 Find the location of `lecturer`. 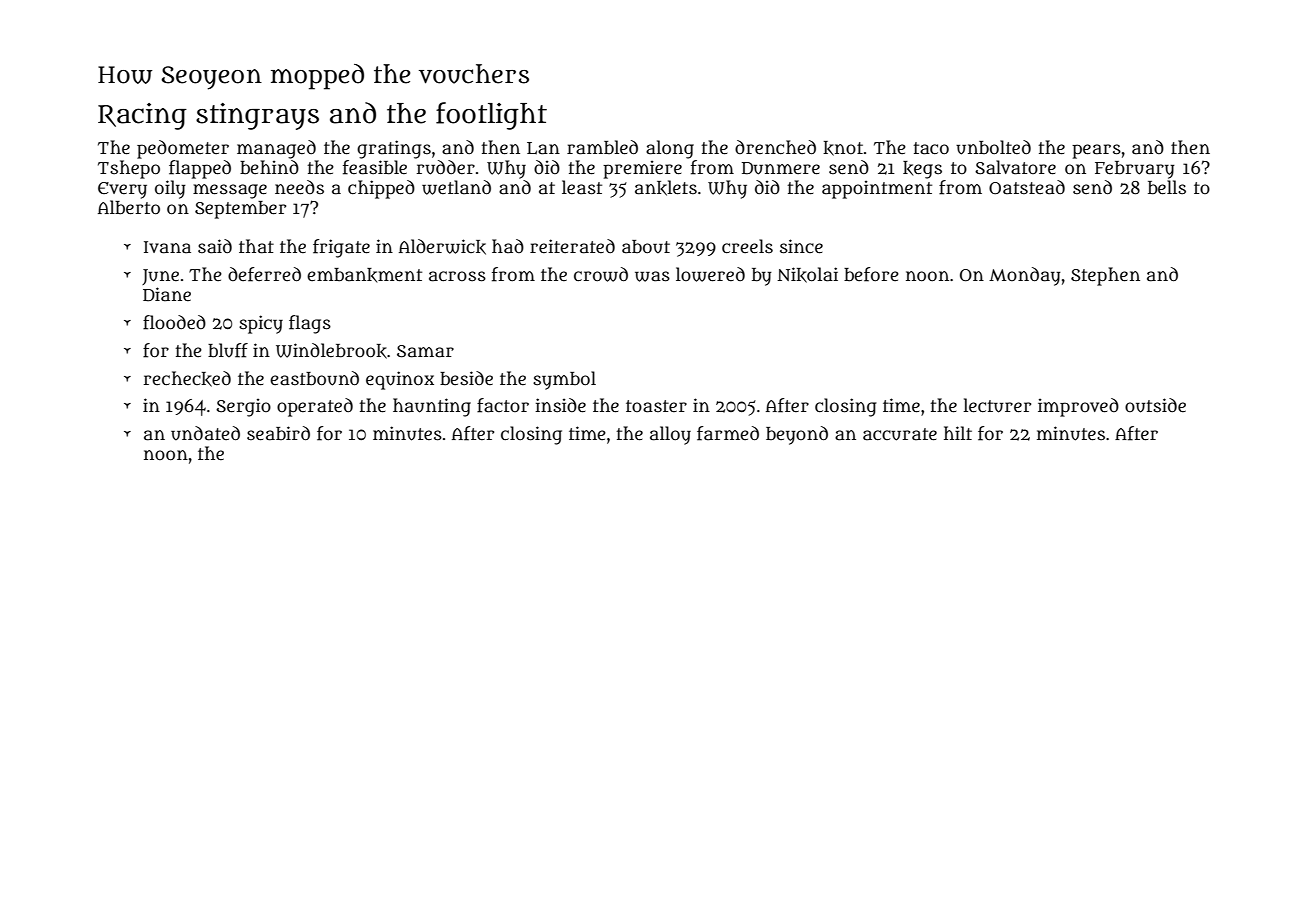

lecturer is located at coordinates (997, 405).
